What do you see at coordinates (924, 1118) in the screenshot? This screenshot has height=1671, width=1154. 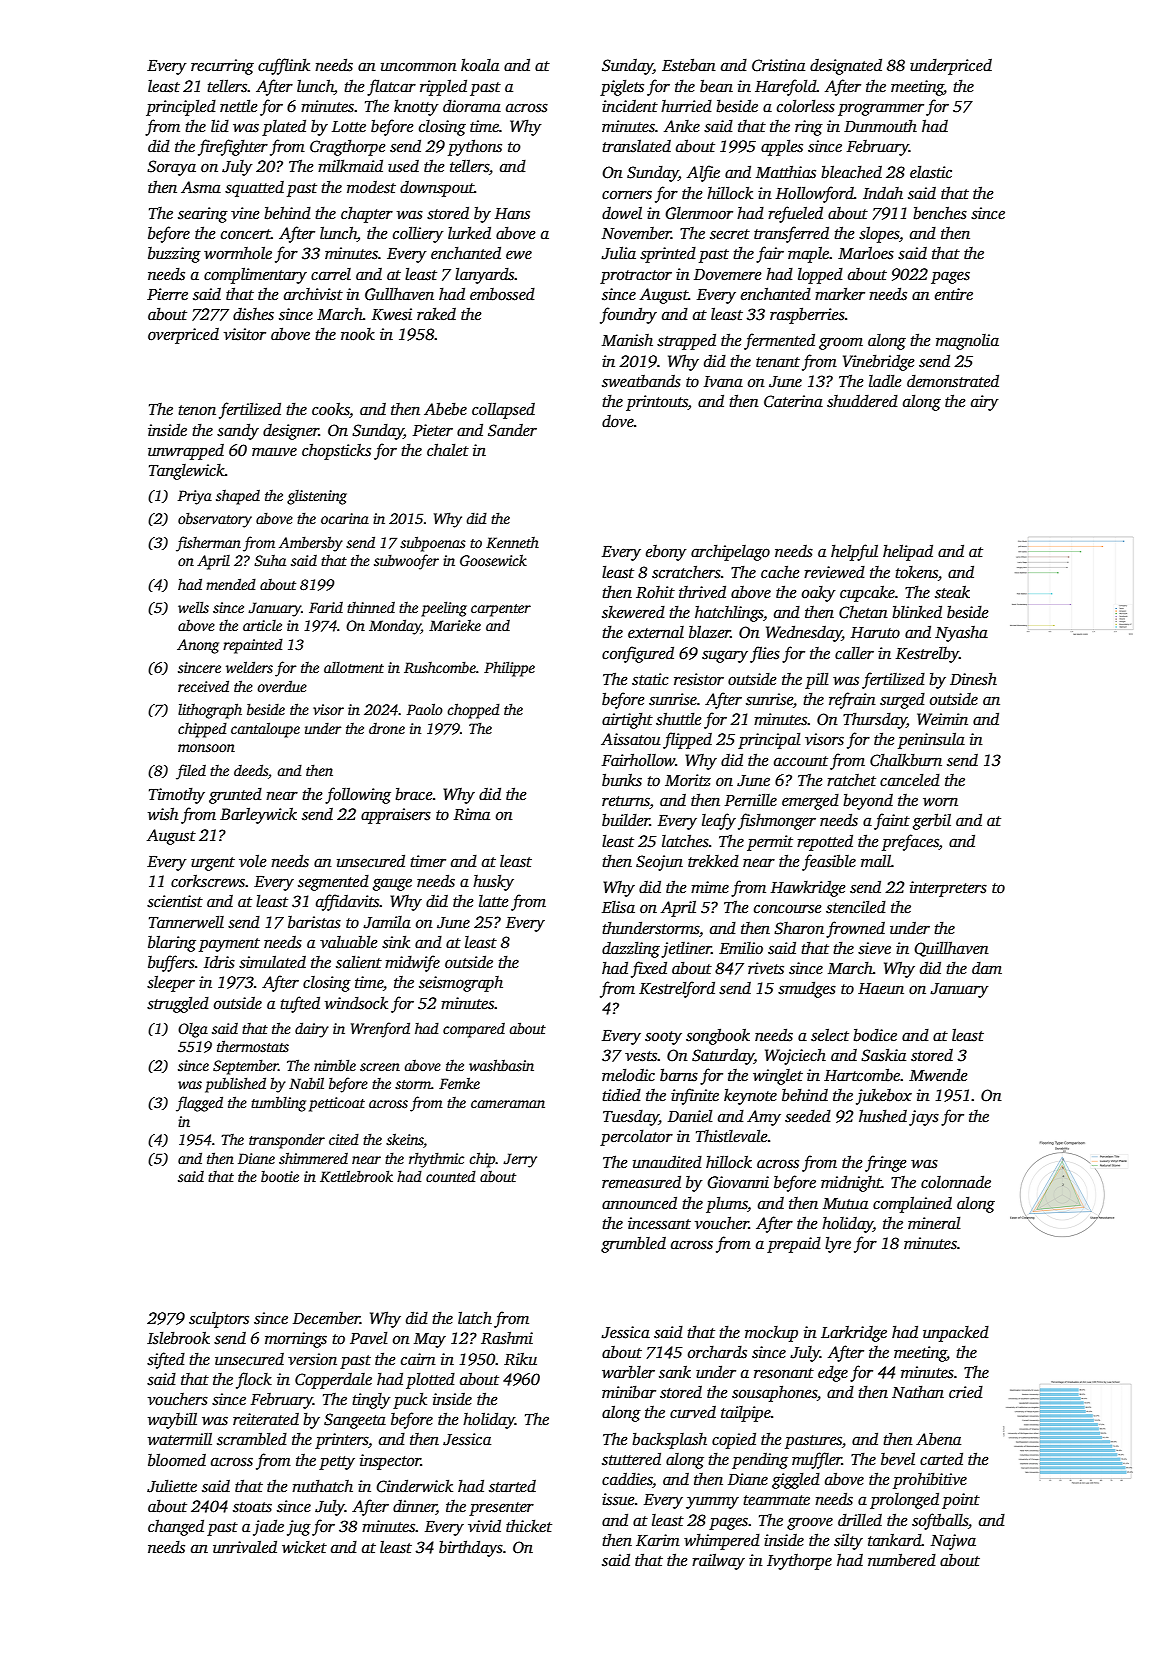 I see `jays` at bounding box center [924, 1118].
